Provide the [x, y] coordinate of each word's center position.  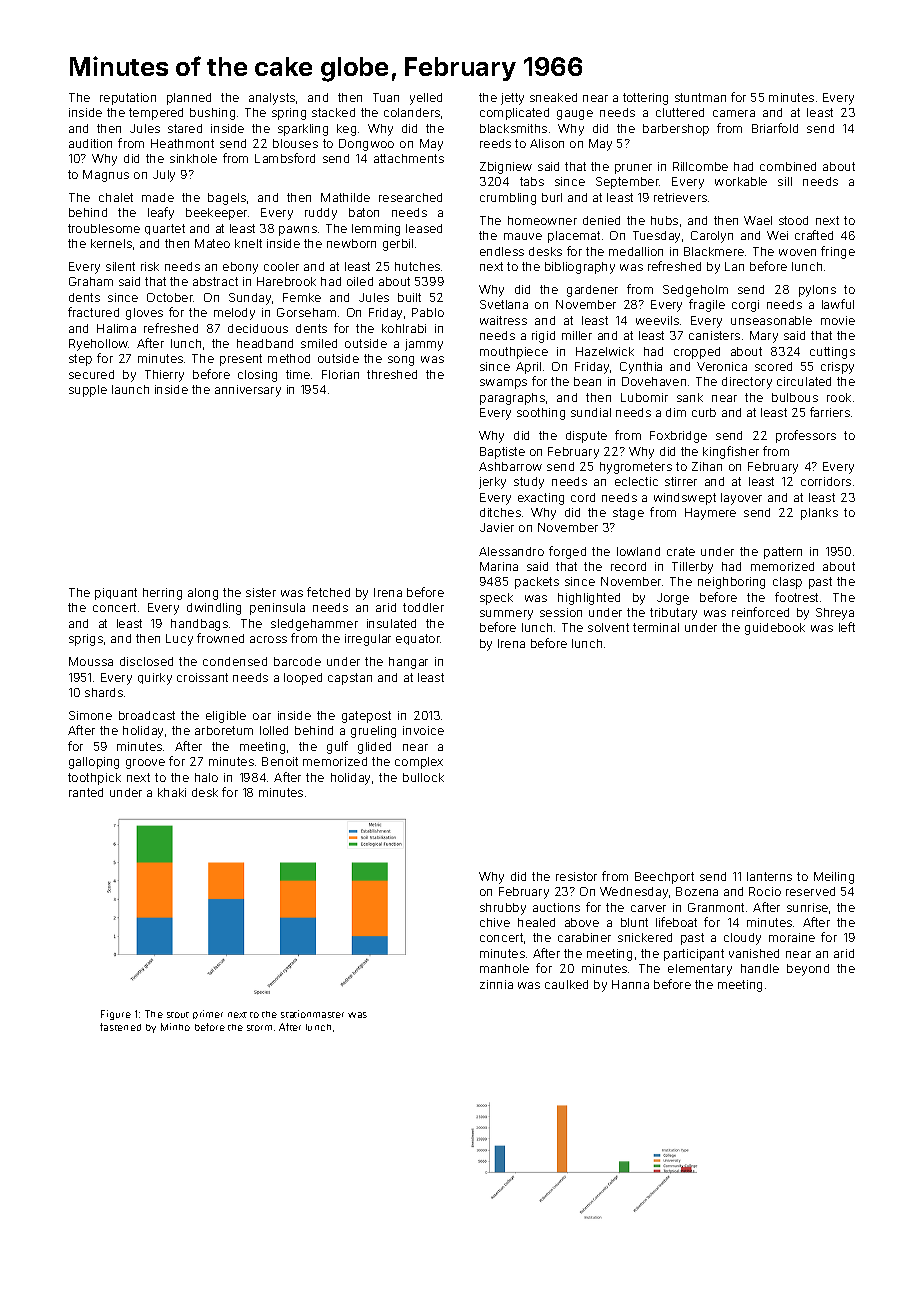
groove [145, 764]
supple [88, 391]
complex [419, 763]
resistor [576, 876]
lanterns [769, 876]
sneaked [553, 97]
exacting [541, 499]
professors [806, 436]
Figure [116, 1015]
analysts [272, 99]
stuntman [700, 97]
